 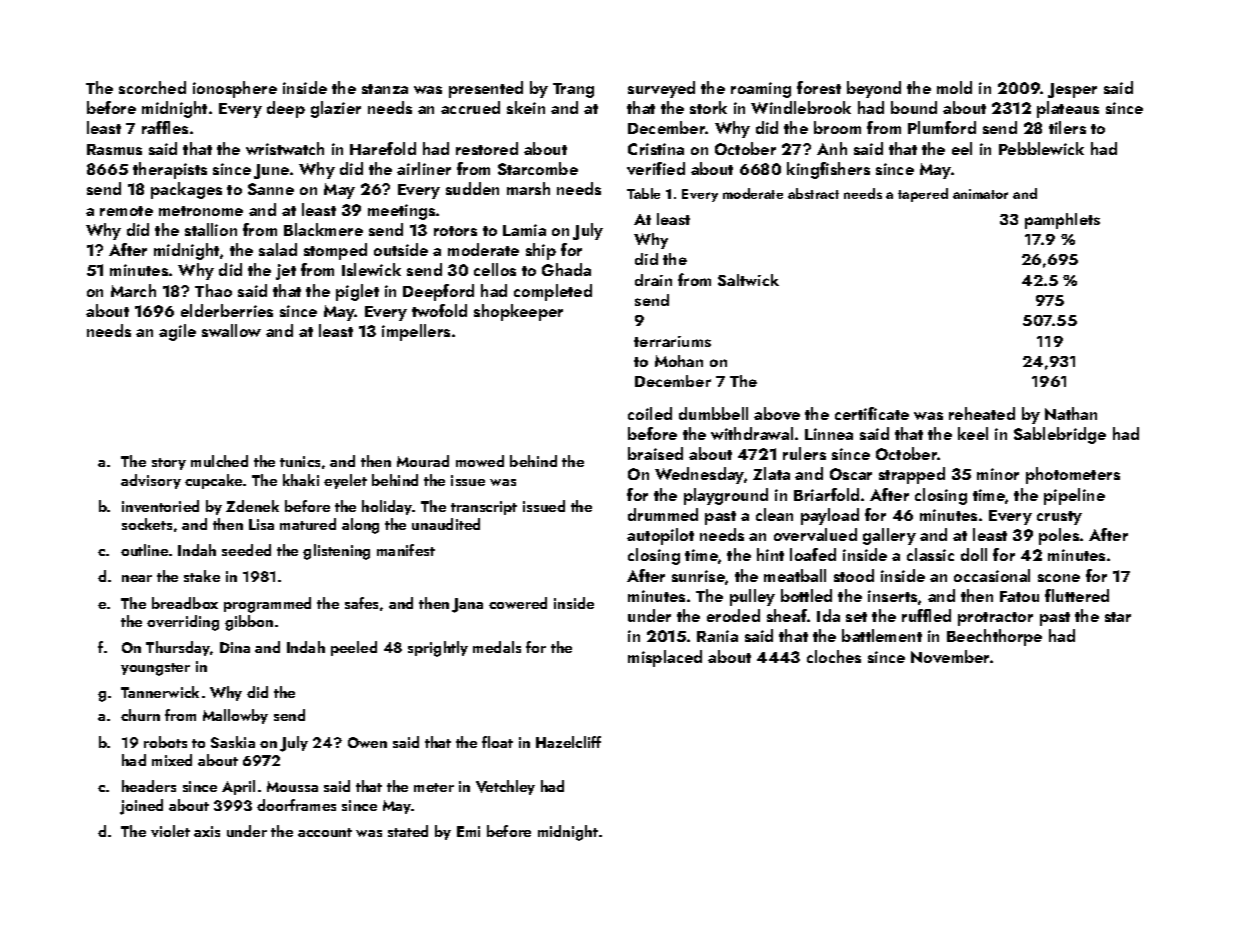 I want to click on March, so click(x=133, y=290).
